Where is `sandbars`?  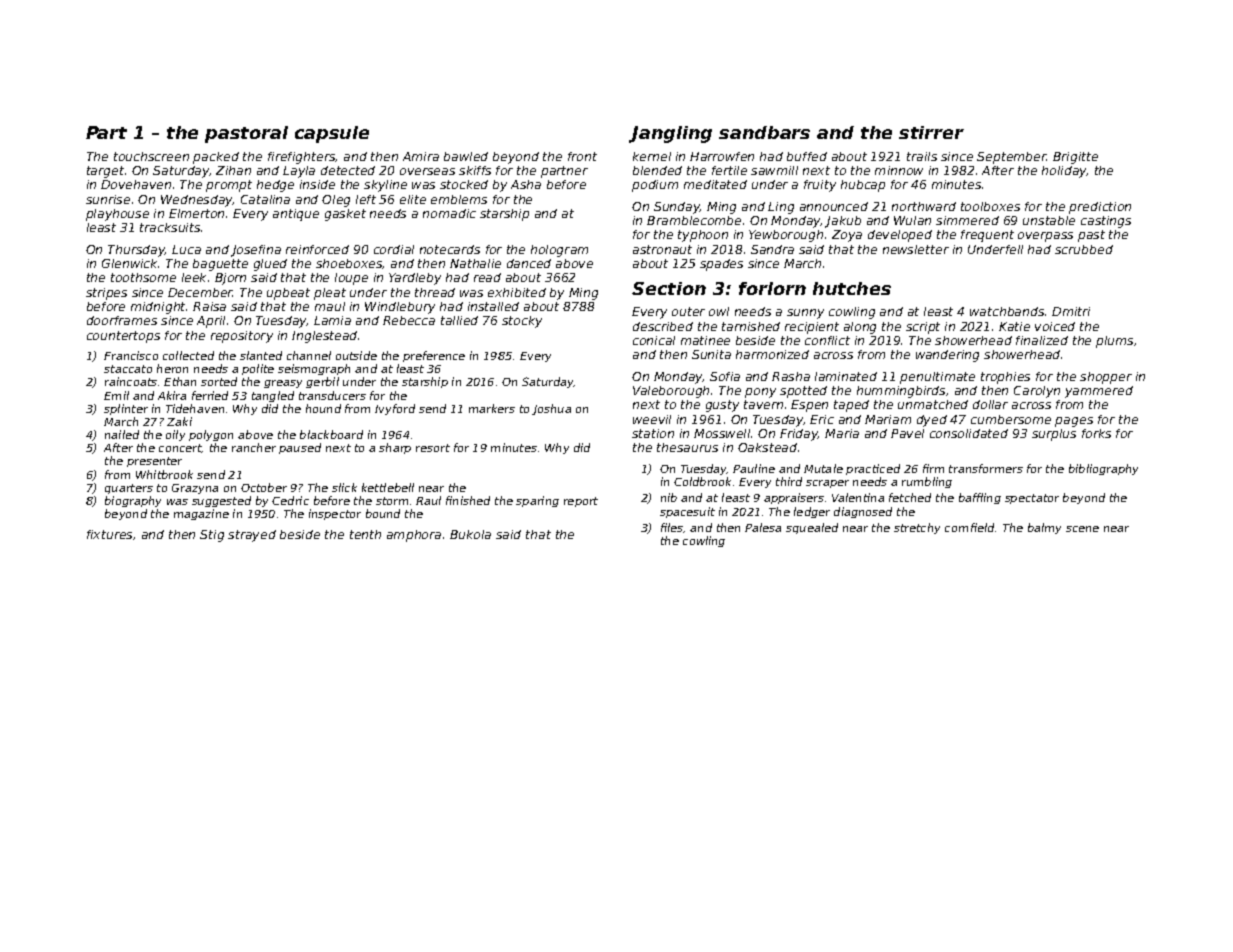
sandbars is located at coordinates (764, 132).
